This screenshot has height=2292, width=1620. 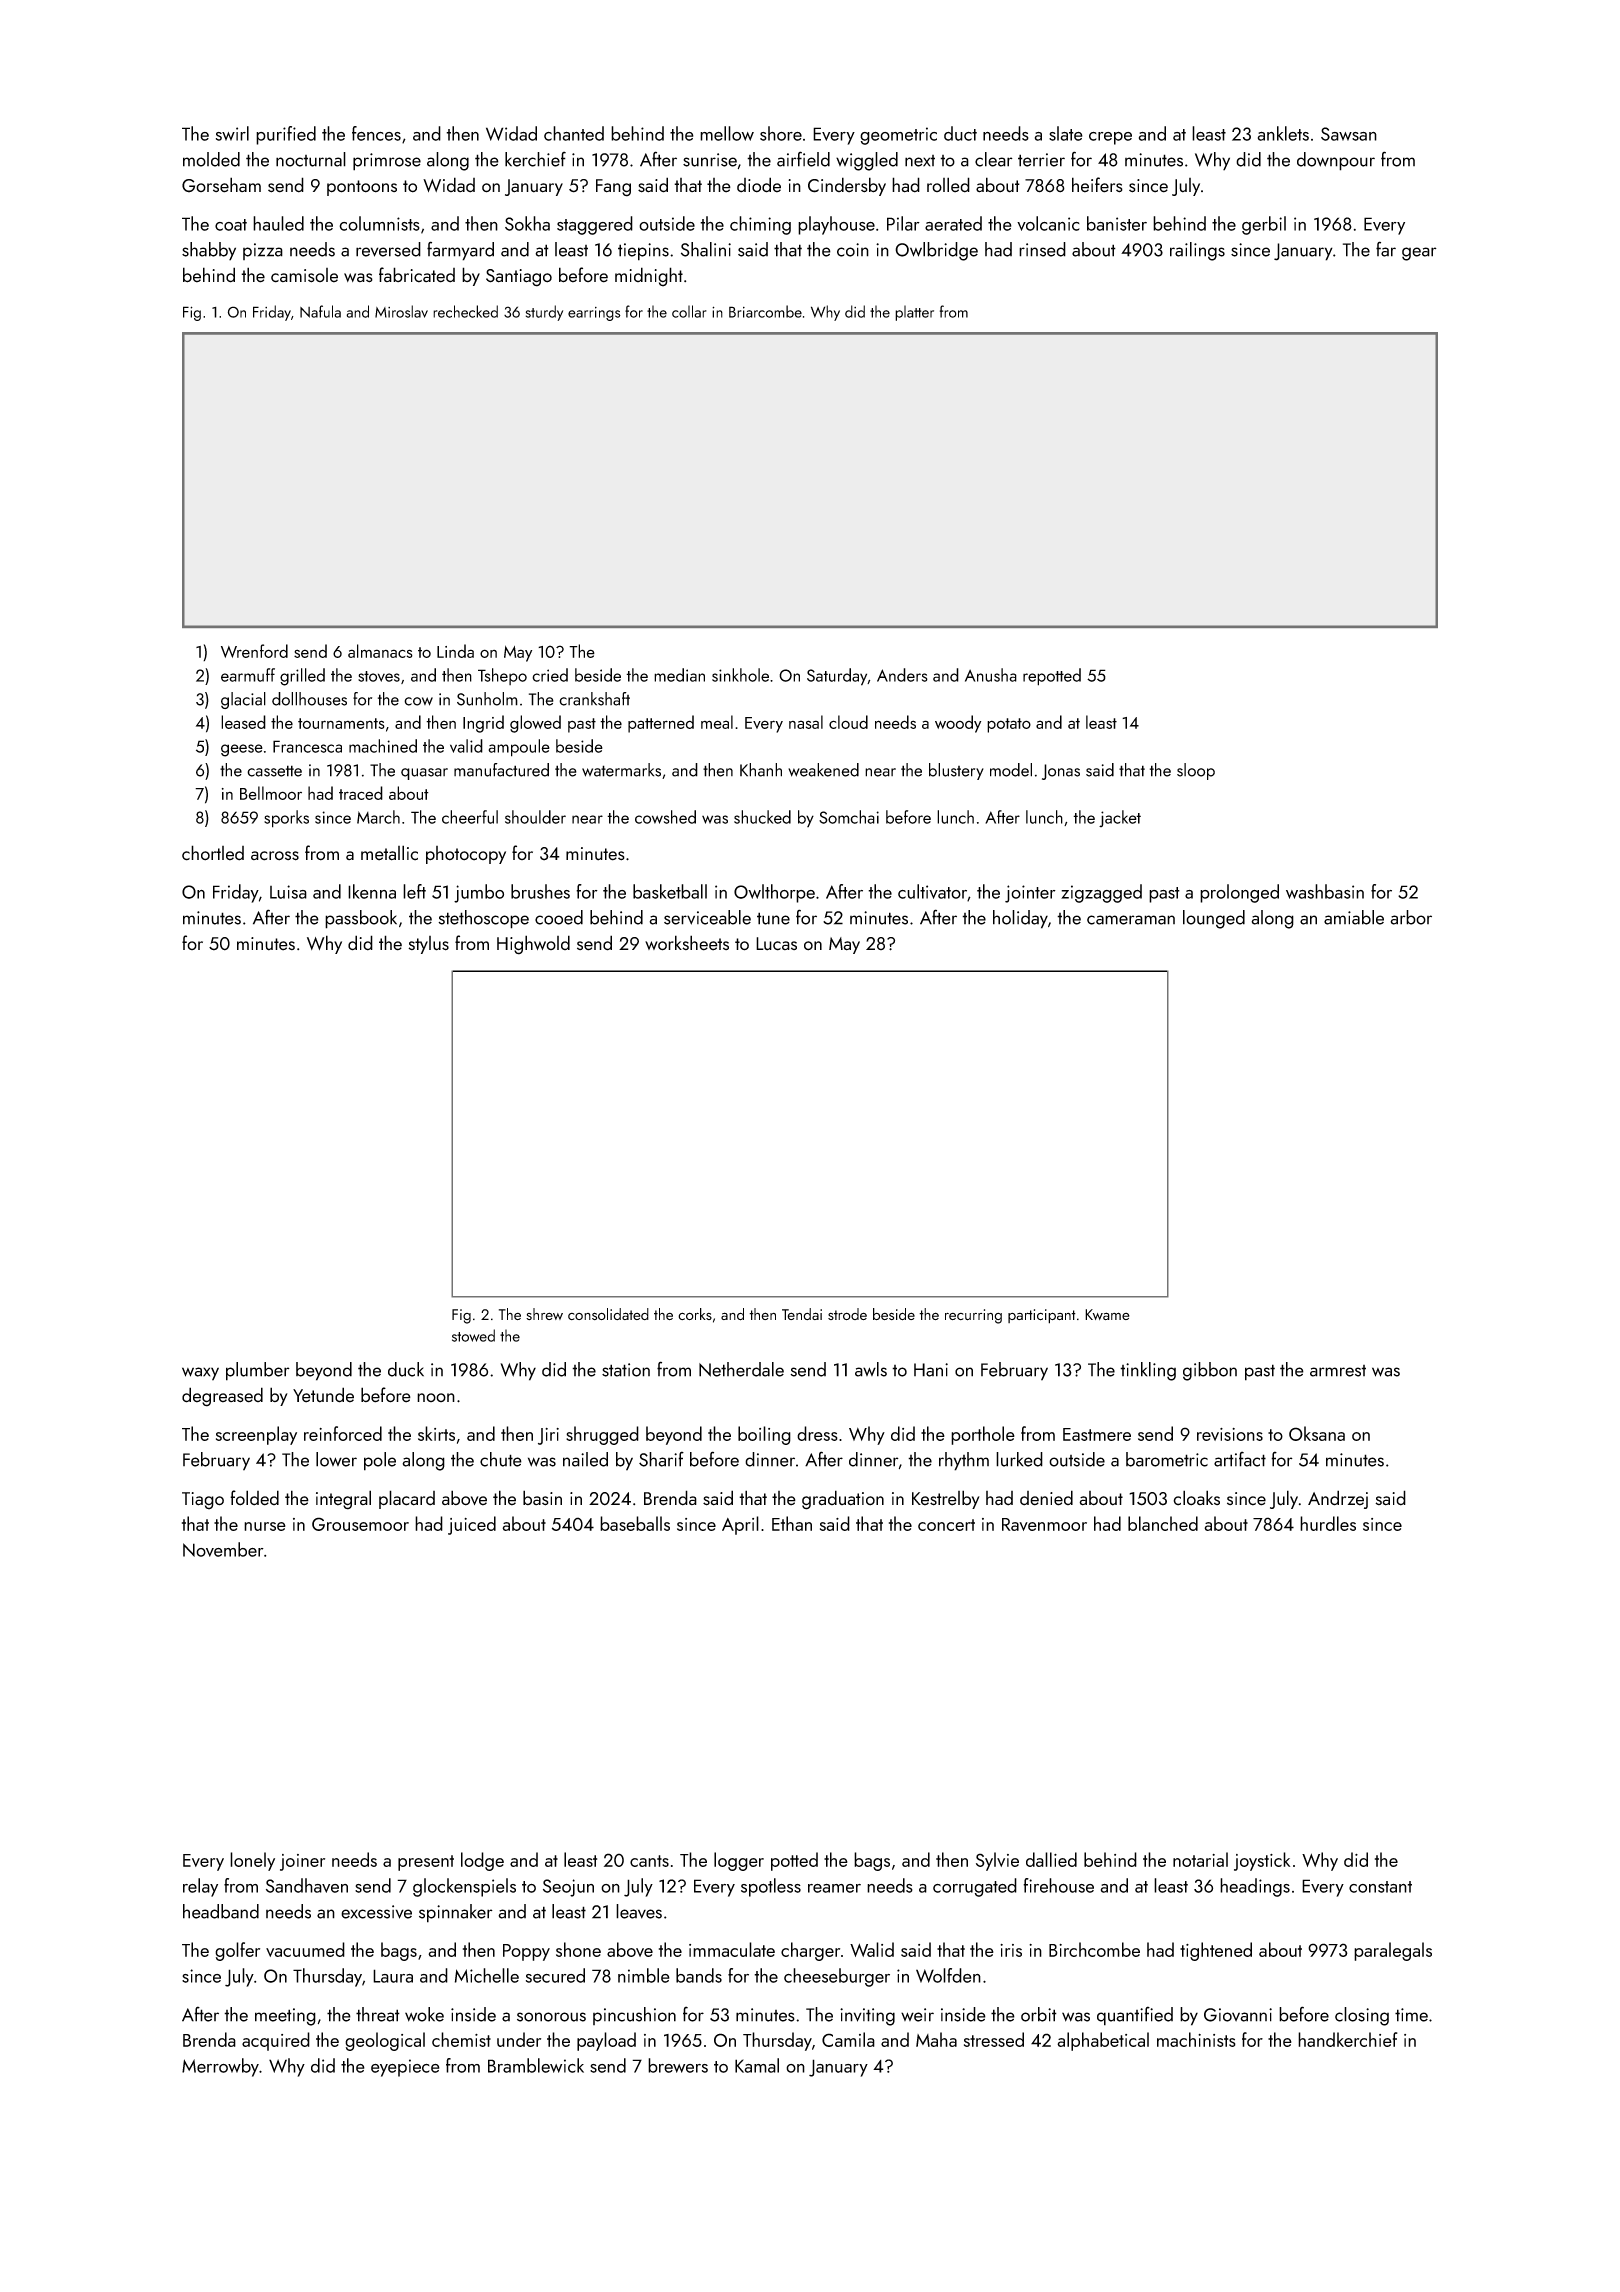 I want to click on sloop, so click(x=1196, y=771).
